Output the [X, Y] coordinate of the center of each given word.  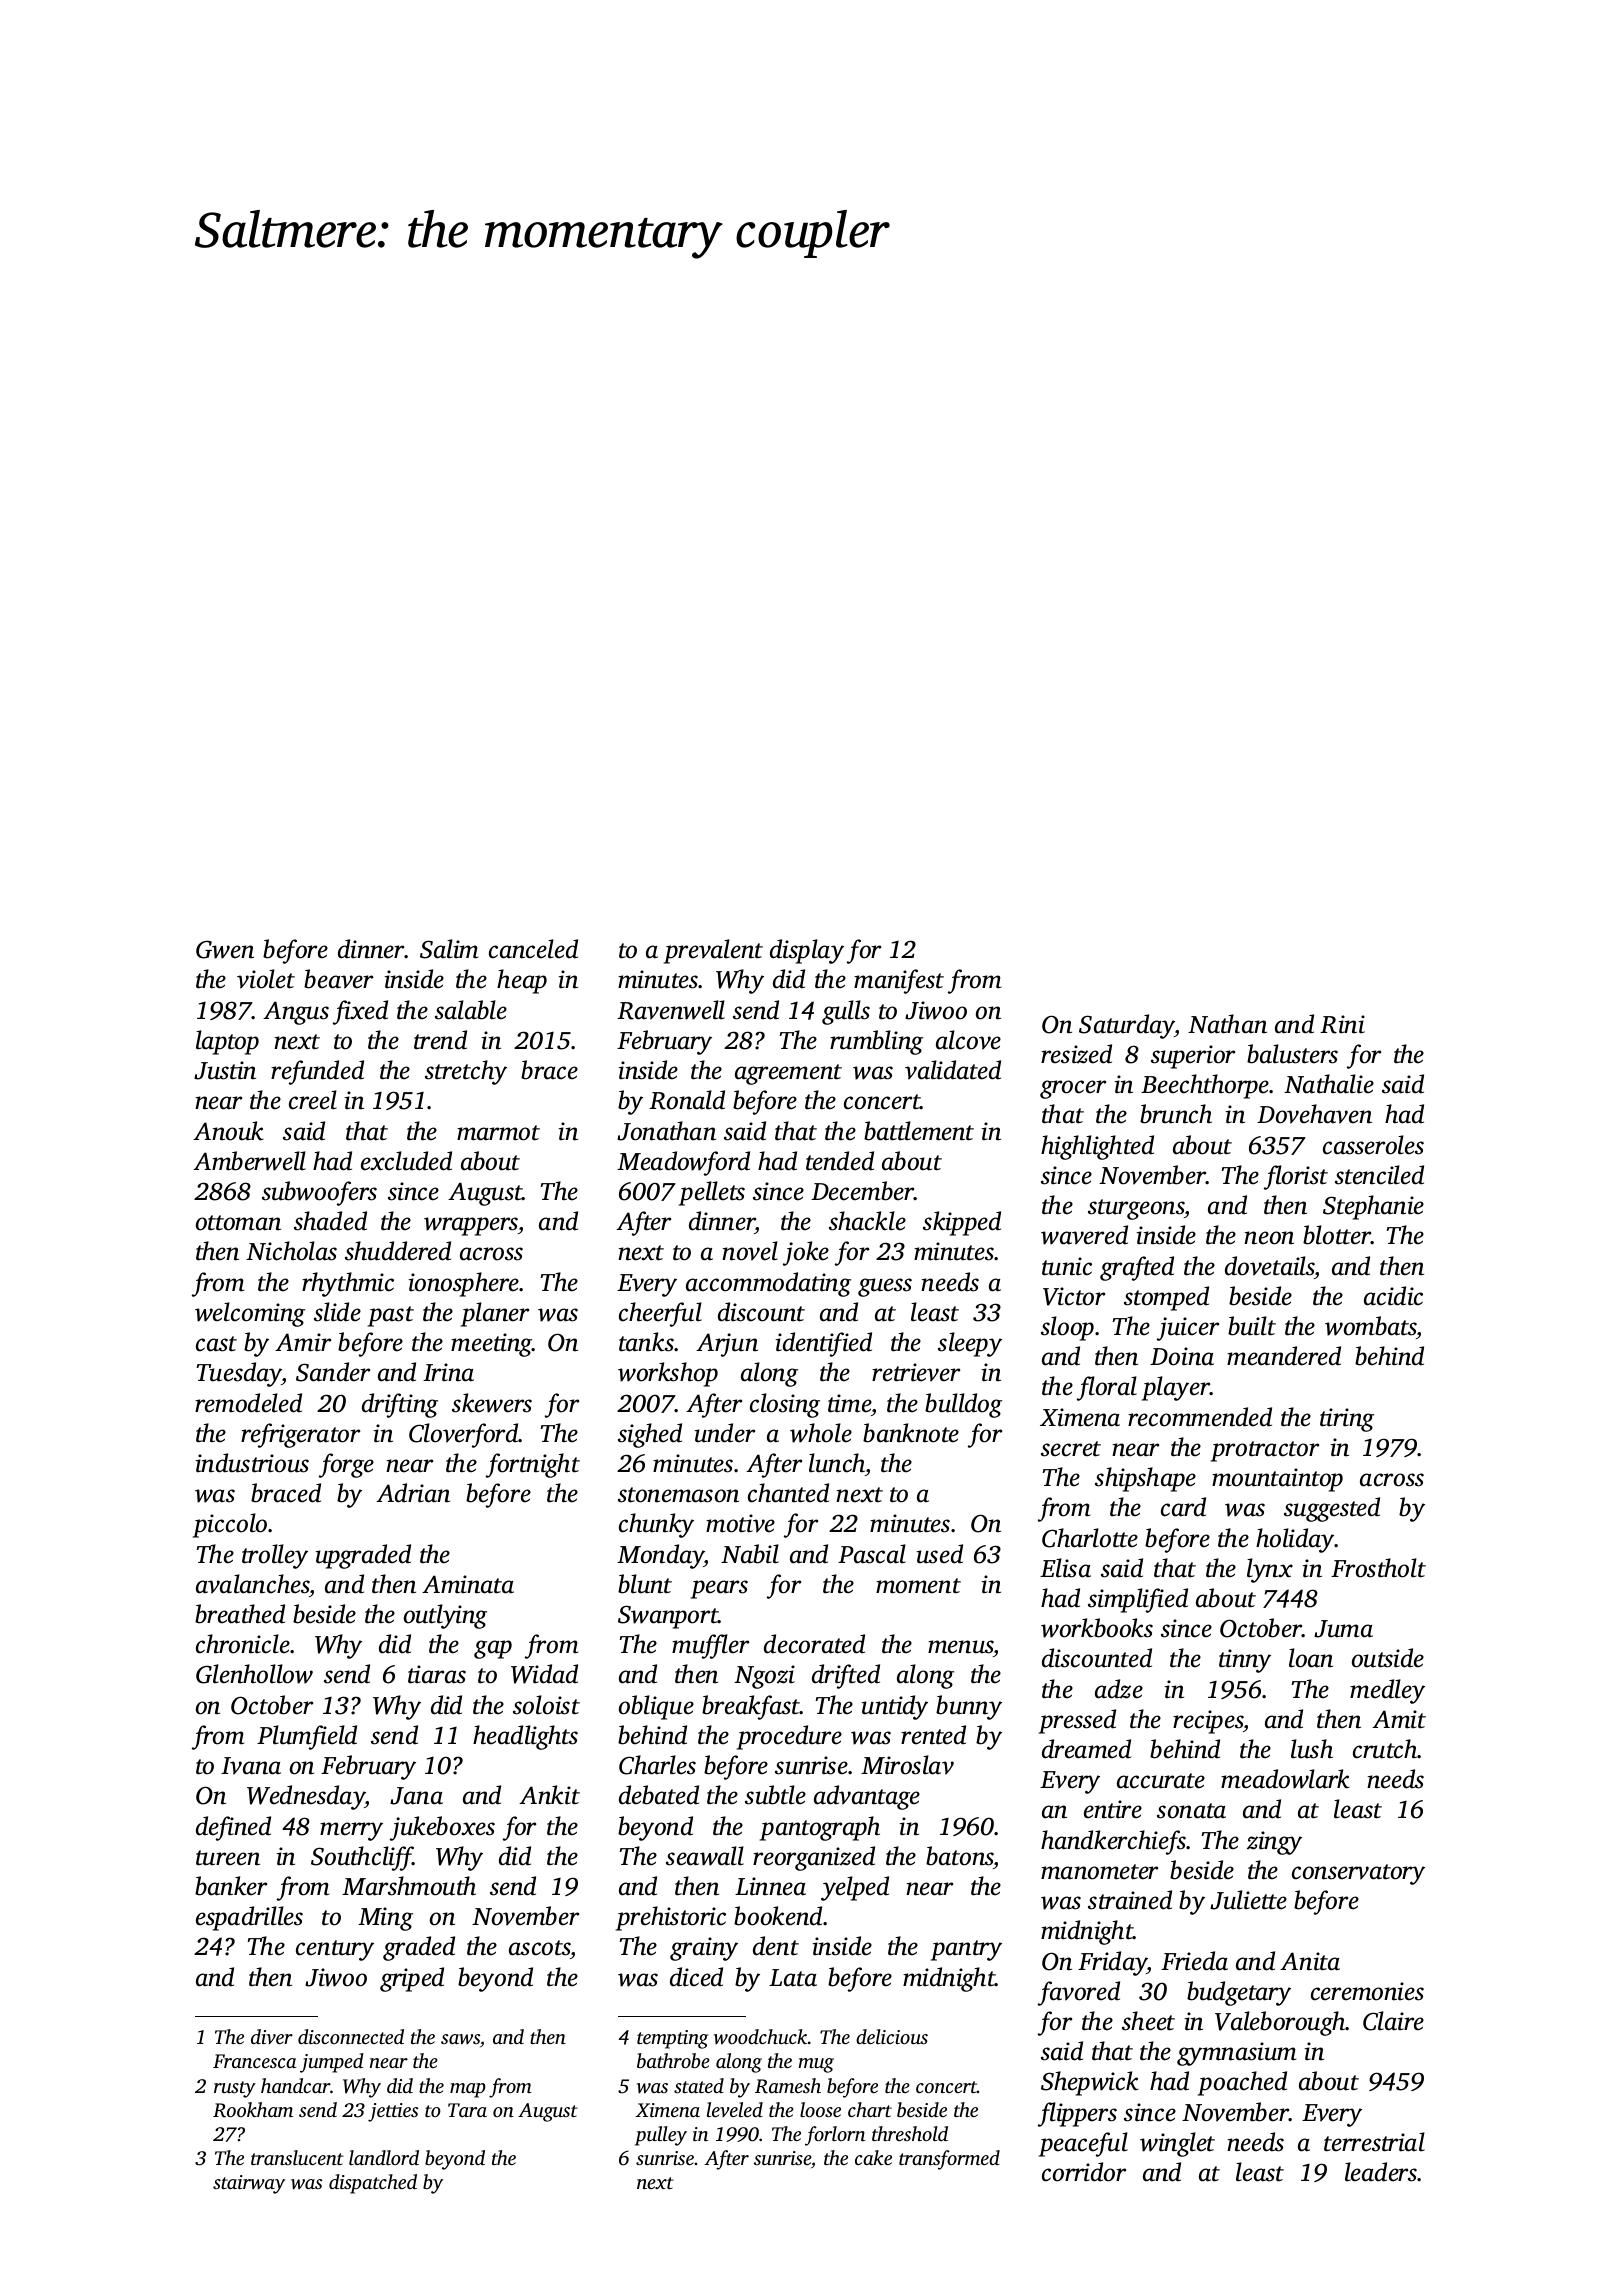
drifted [846, 1676]
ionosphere [464, 1284]
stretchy [466, 1072]
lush [1312, 1749]
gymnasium [1236, 2054]
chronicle [243, 1644]
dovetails [1270, 1266]
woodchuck [760, 2036]
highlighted [1097, 1147]
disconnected [351, 2036]
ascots [540, 1949]
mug [816, 2065]
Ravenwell [671, 1010]
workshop [668, 1374]
